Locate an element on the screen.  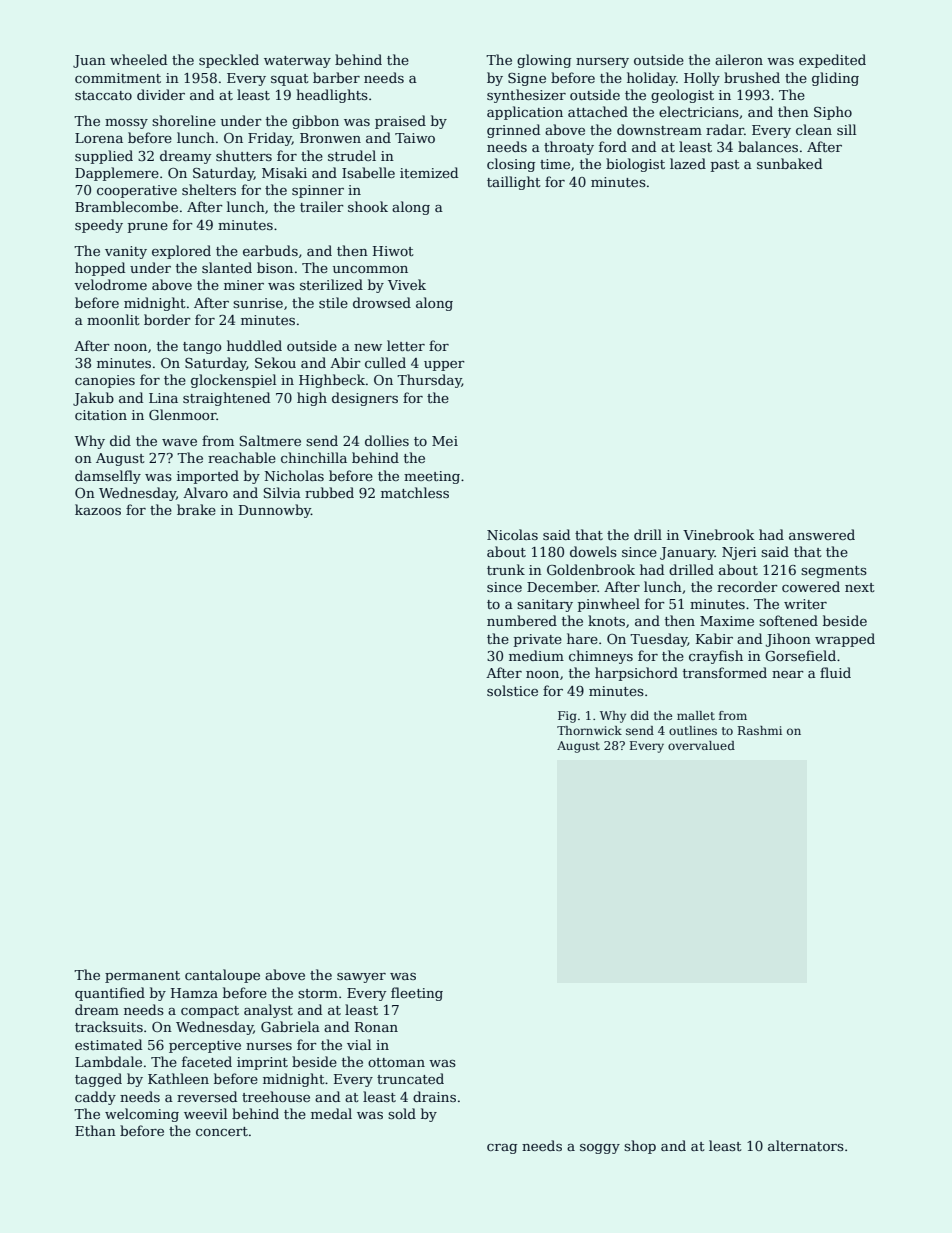
border is located at coordinates (167, 319).
